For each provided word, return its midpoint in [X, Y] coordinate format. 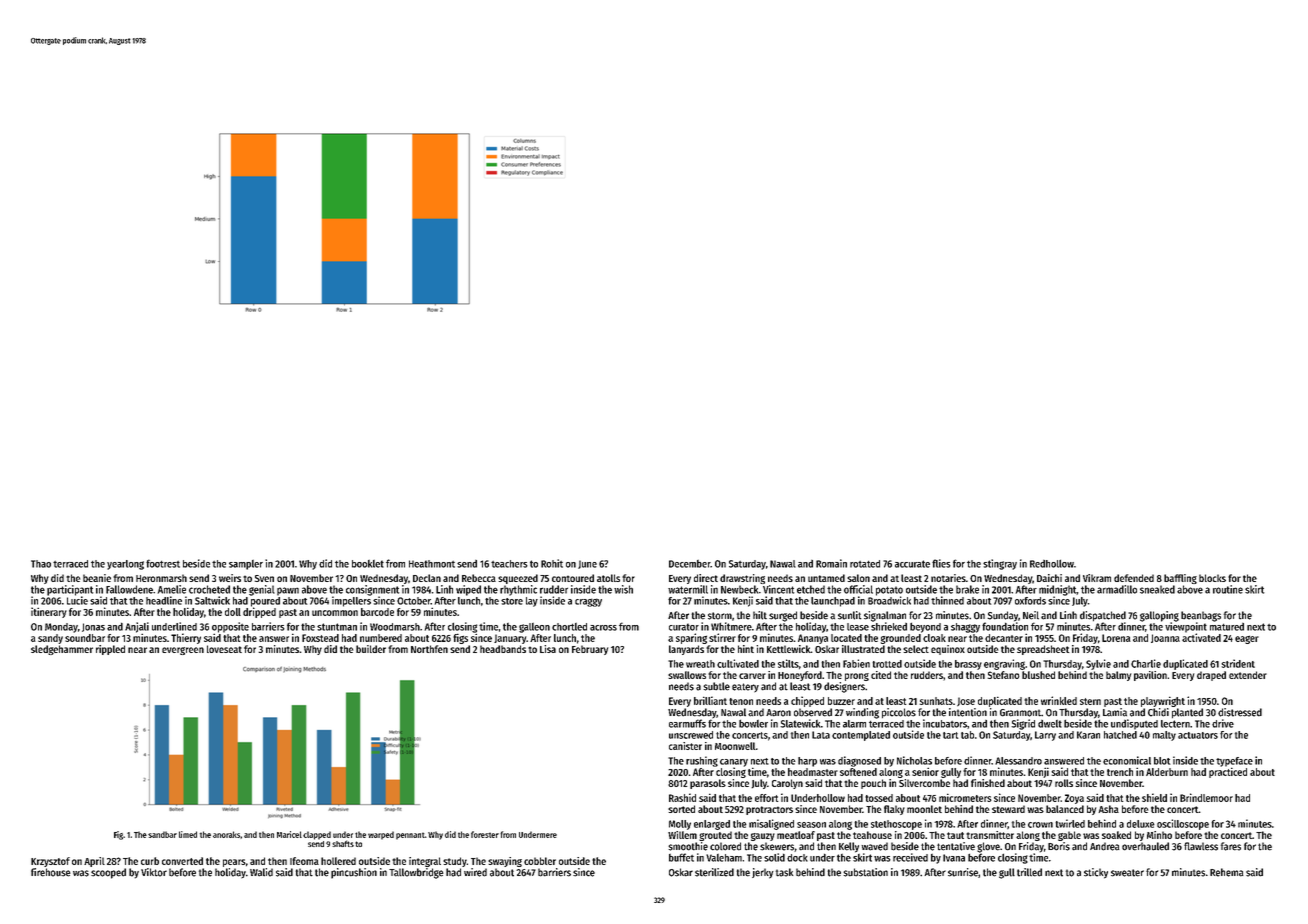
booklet [368, 564]
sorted [681, 809]
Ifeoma [304, 861]
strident [1238, 663]
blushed [1038, 675]
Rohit [552, 563]
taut [955, 835]
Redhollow [1052, 563]
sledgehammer [62, 650]
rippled [110, 650]
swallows [687, 675]
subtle [716, 686]
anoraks [226, 834]
